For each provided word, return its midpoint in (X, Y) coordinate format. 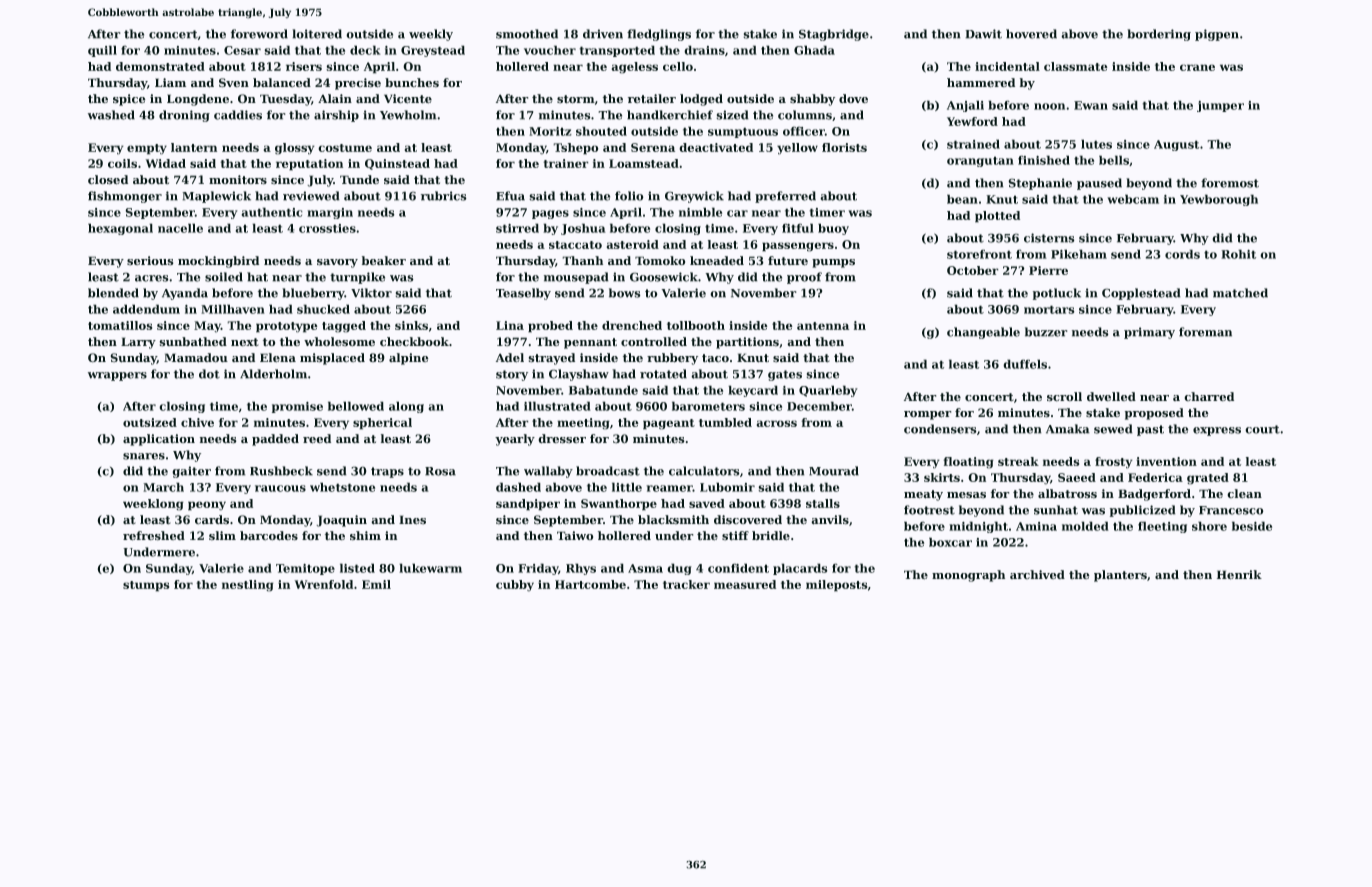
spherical (382, 424)
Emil (376, 584)
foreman (1205, 332)
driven (603, 34)
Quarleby (828, 391)
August (1176, 145)
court (1262, 429)
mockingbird (218, 262)
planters (1120, 576)
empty (147, 149)
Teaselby (523, 294)
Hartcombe (590, 584)
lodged (701, 100)
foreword (259, 34)
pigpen (1217, 35)
